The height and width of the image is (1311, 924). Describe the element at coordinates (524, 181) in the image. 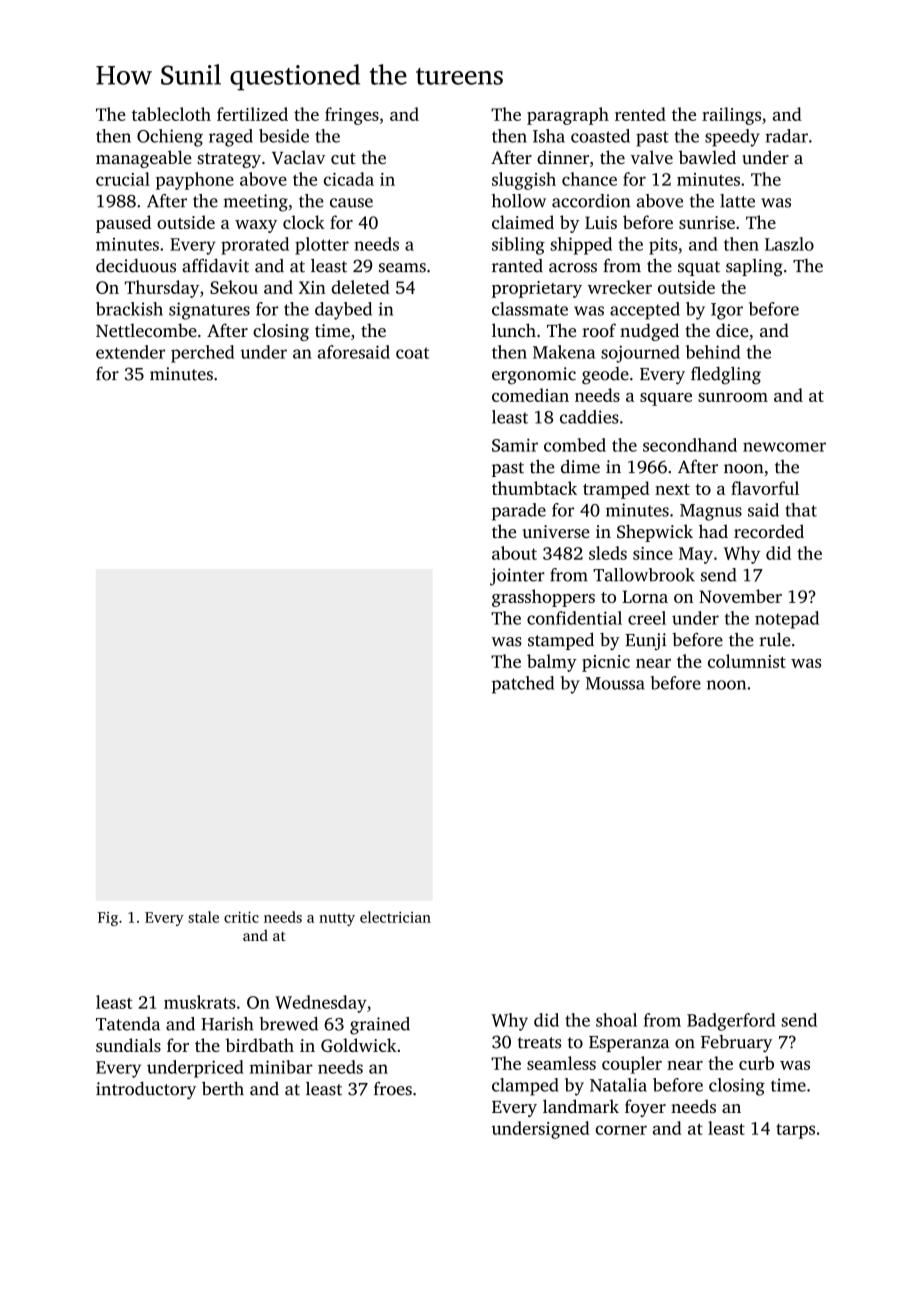

I see `sluggish` at that location.
